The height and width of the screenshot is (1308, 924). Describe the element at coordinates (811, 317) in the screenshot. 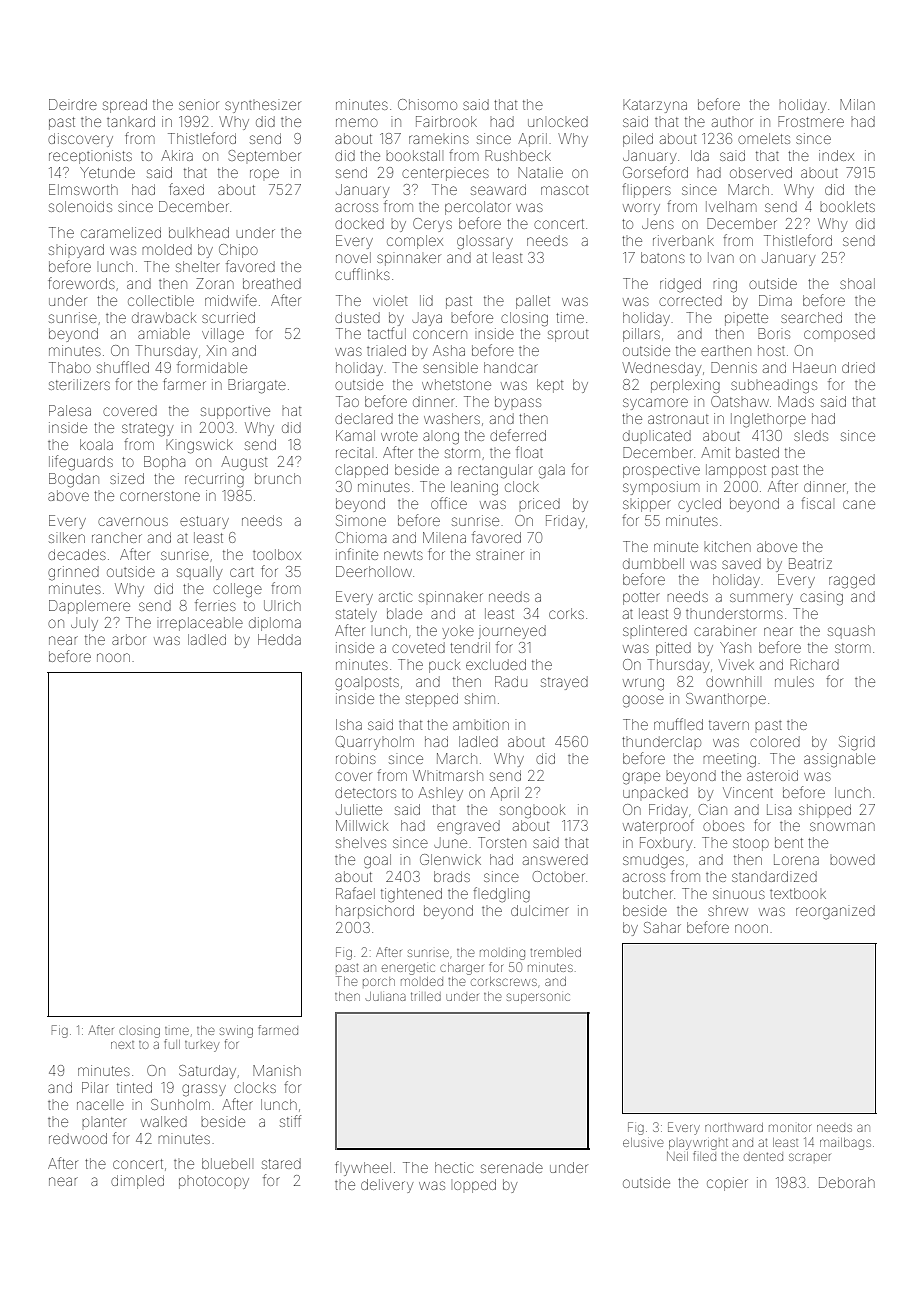

I see `searched` at that location.
